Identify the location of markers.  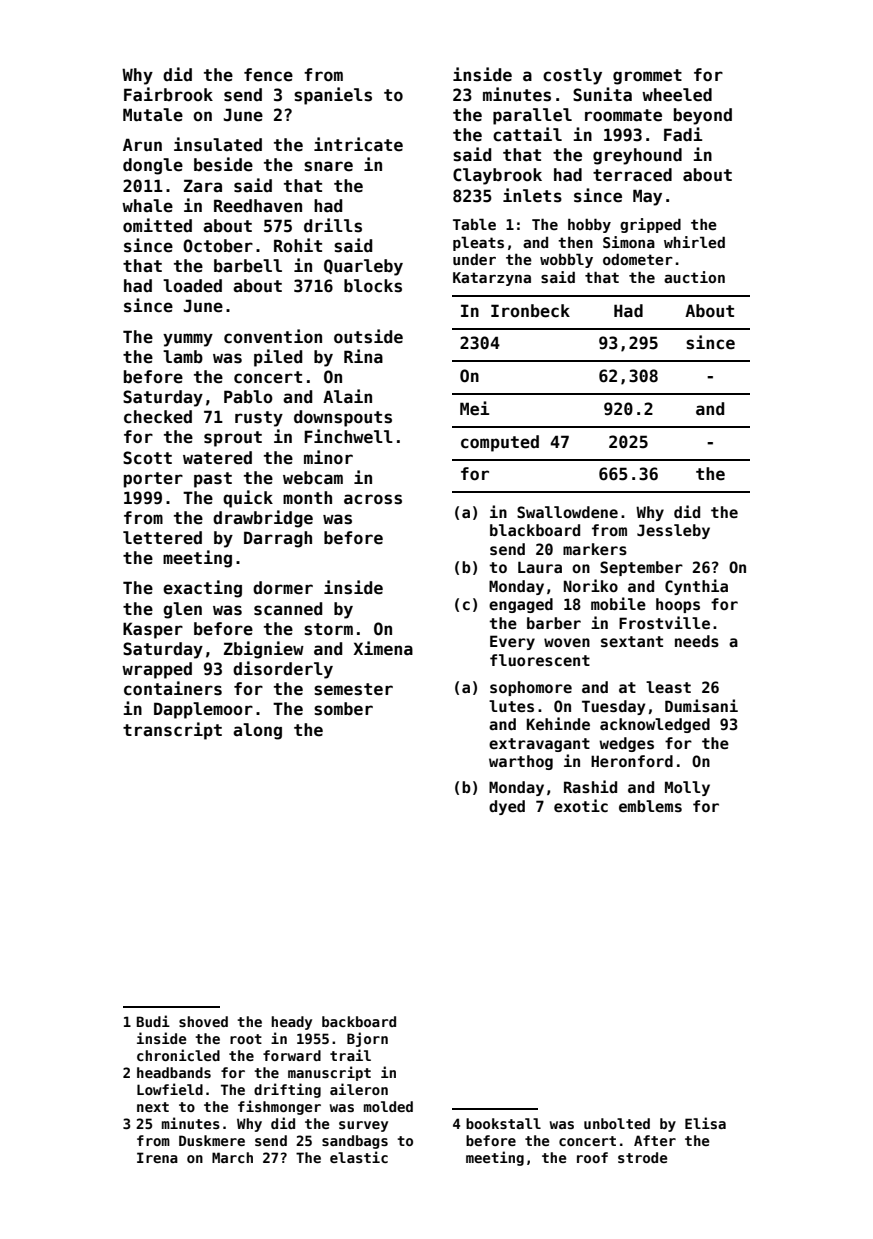
(595, 549).
